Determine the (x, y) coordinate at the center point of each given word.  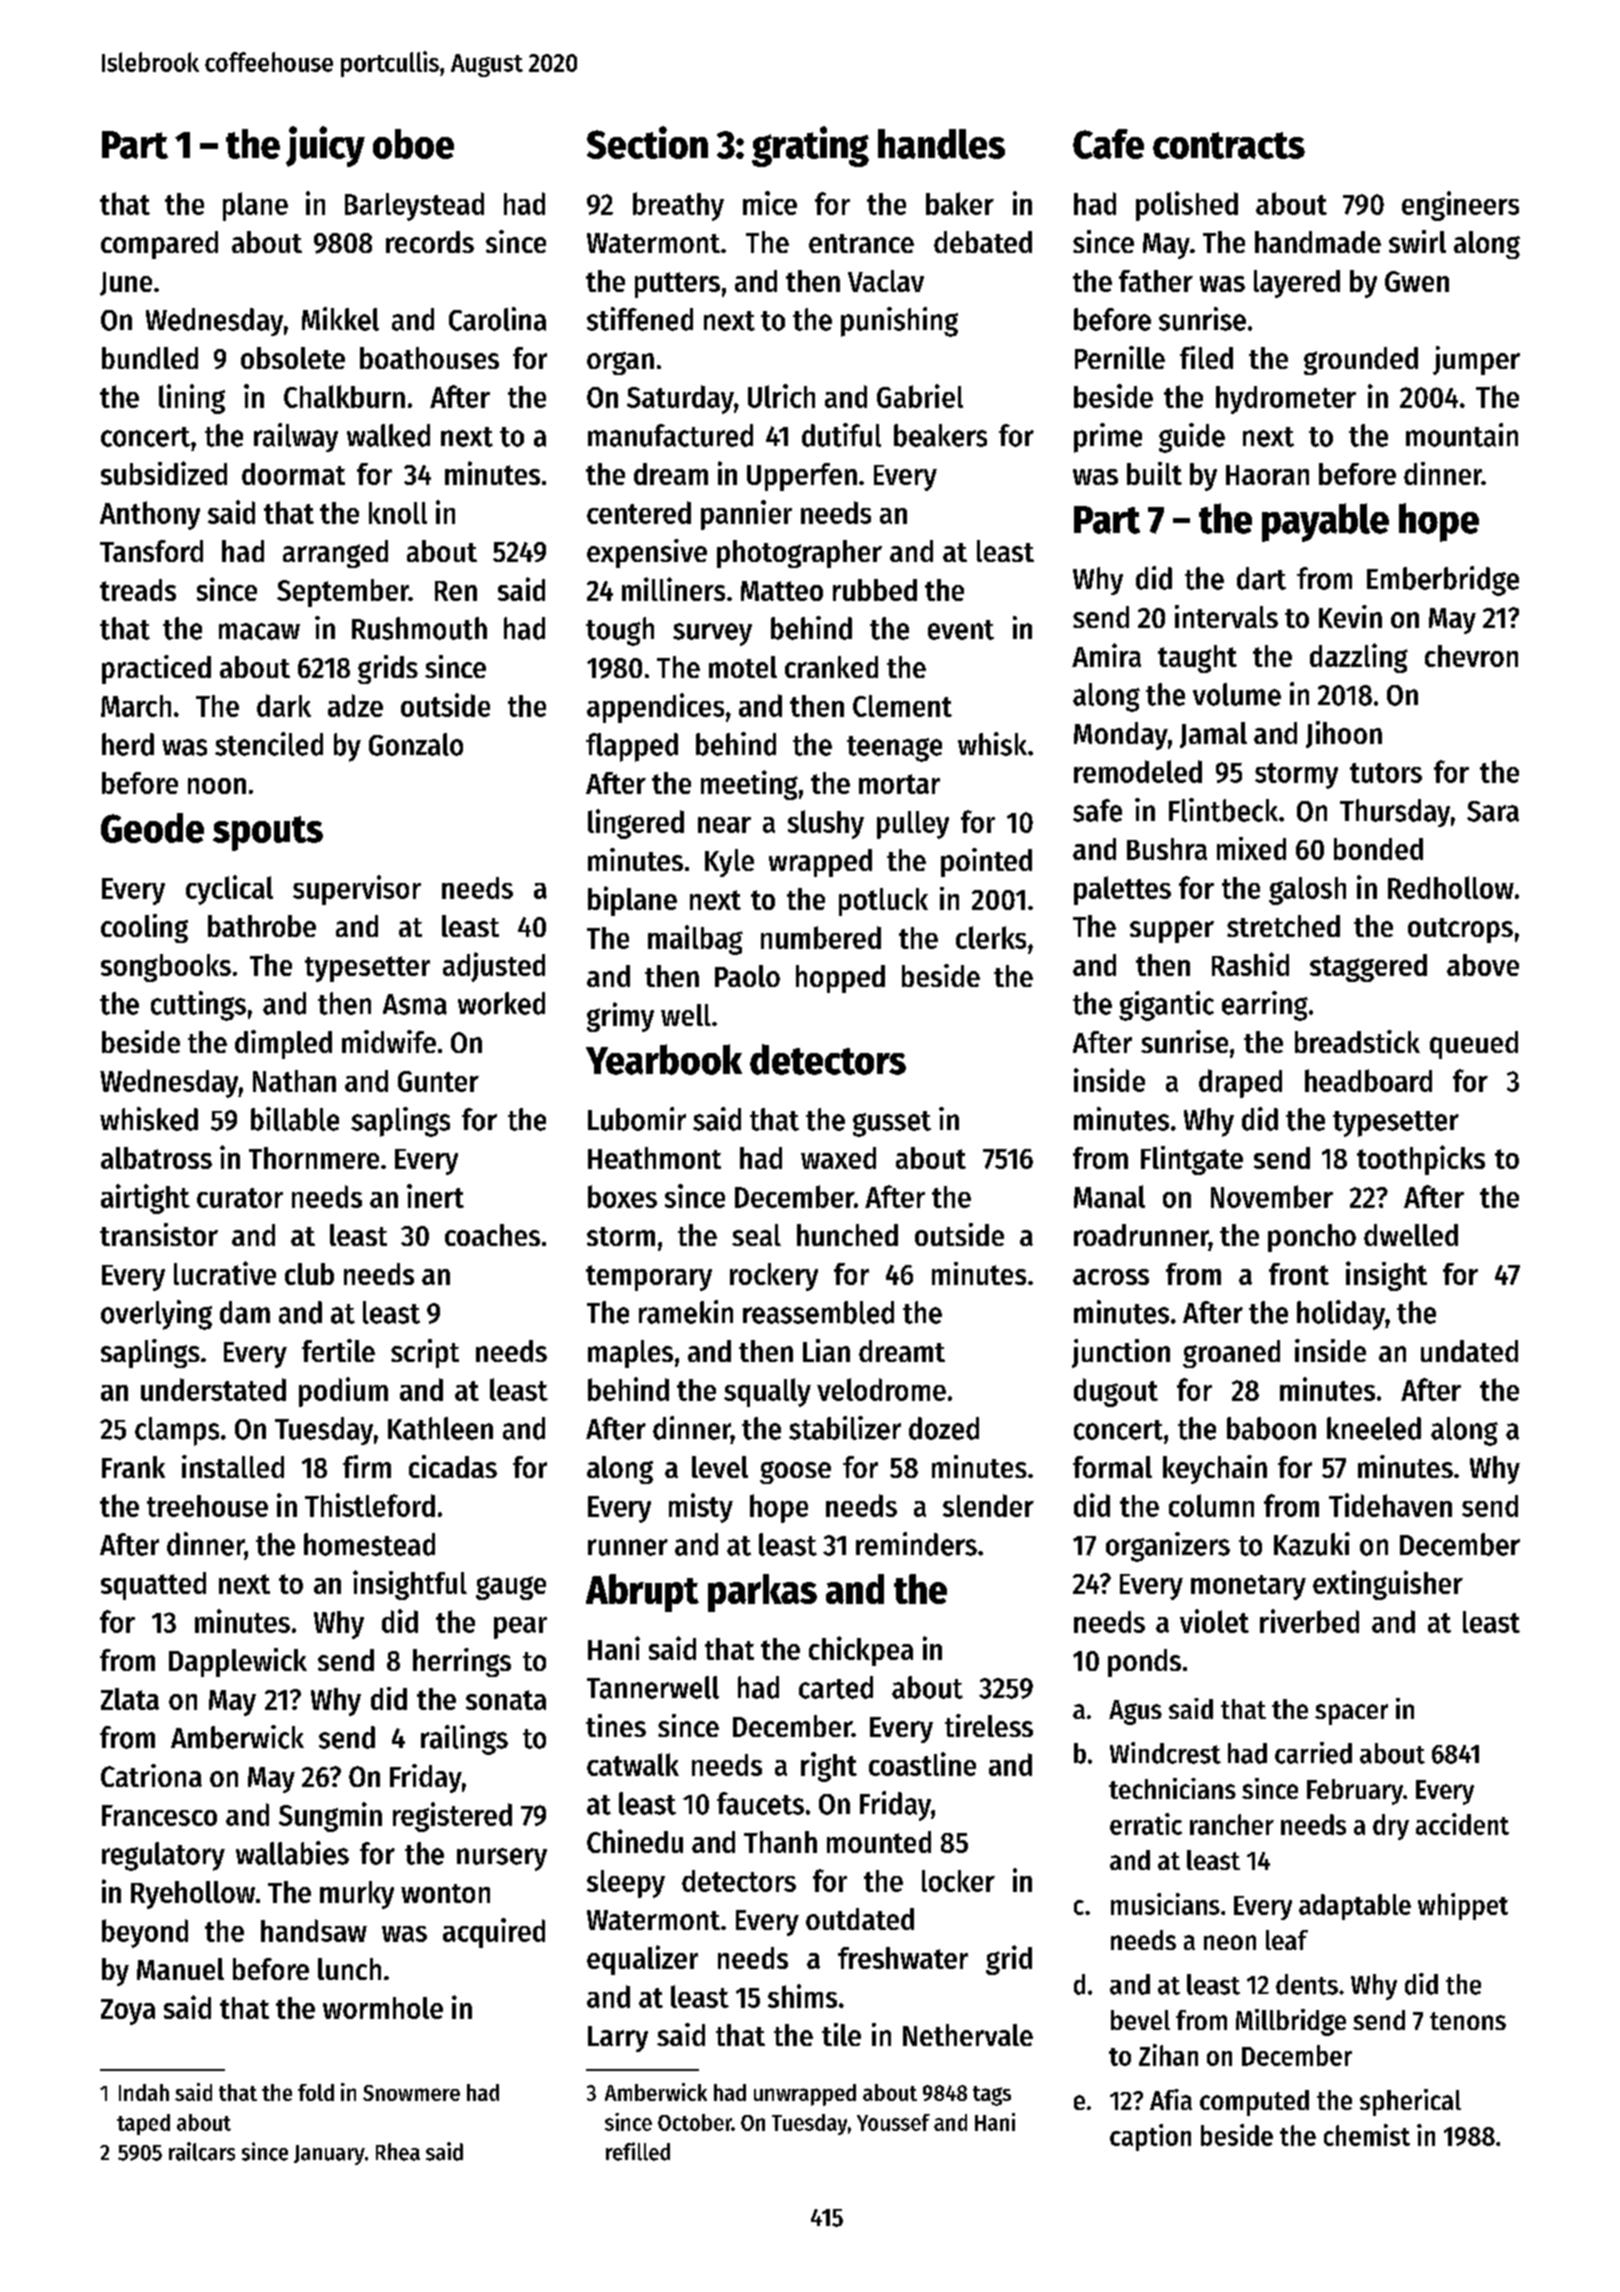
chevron (1471, 656)
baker (960, 203)
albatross (156, 1158)
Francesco (159, 1815)
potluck (883, 902)
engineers (1460, 206)
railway (296, 437)
